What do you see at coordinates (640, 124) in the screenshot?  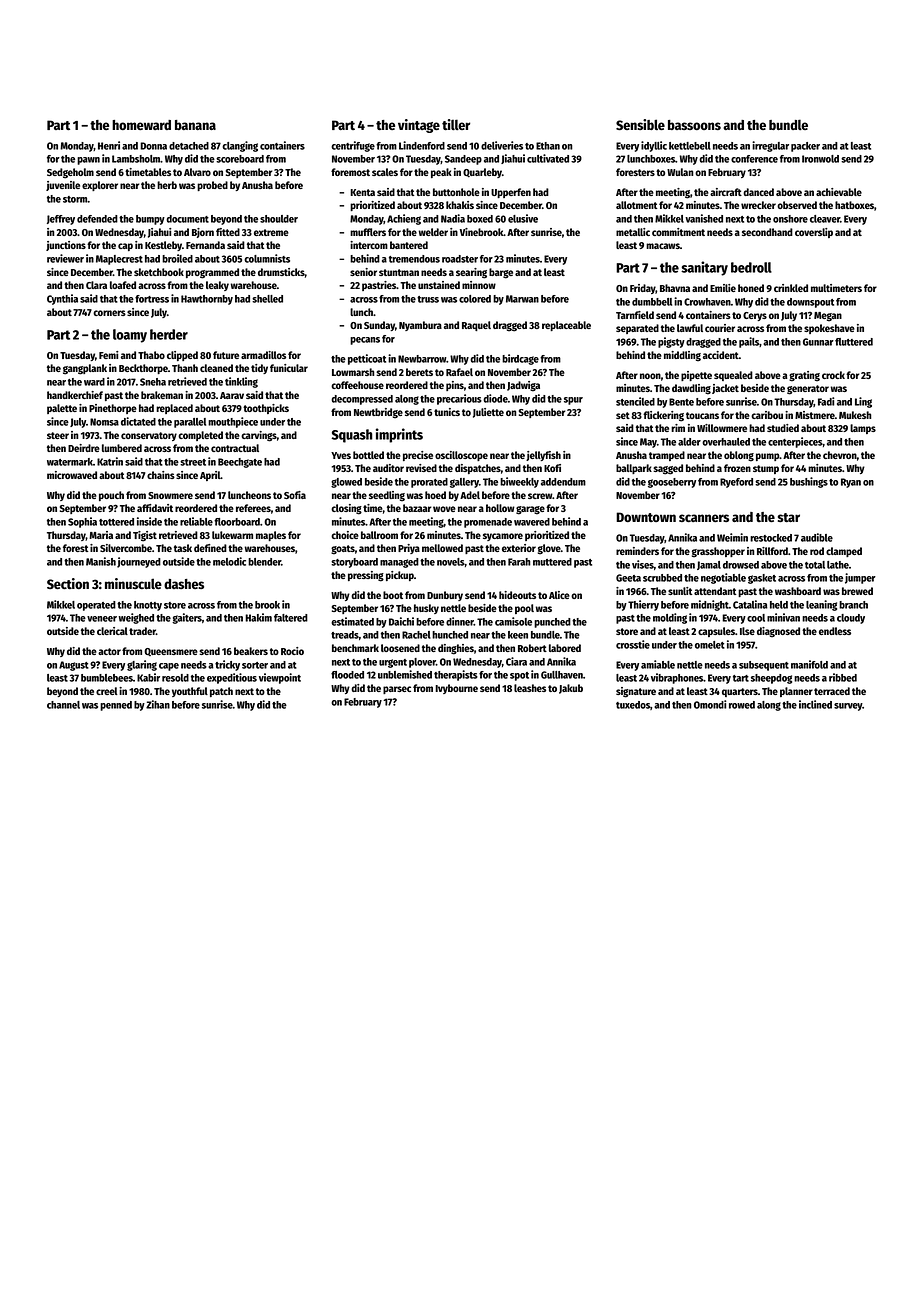 I see `Sensible` at bounding box center [640, 124].
